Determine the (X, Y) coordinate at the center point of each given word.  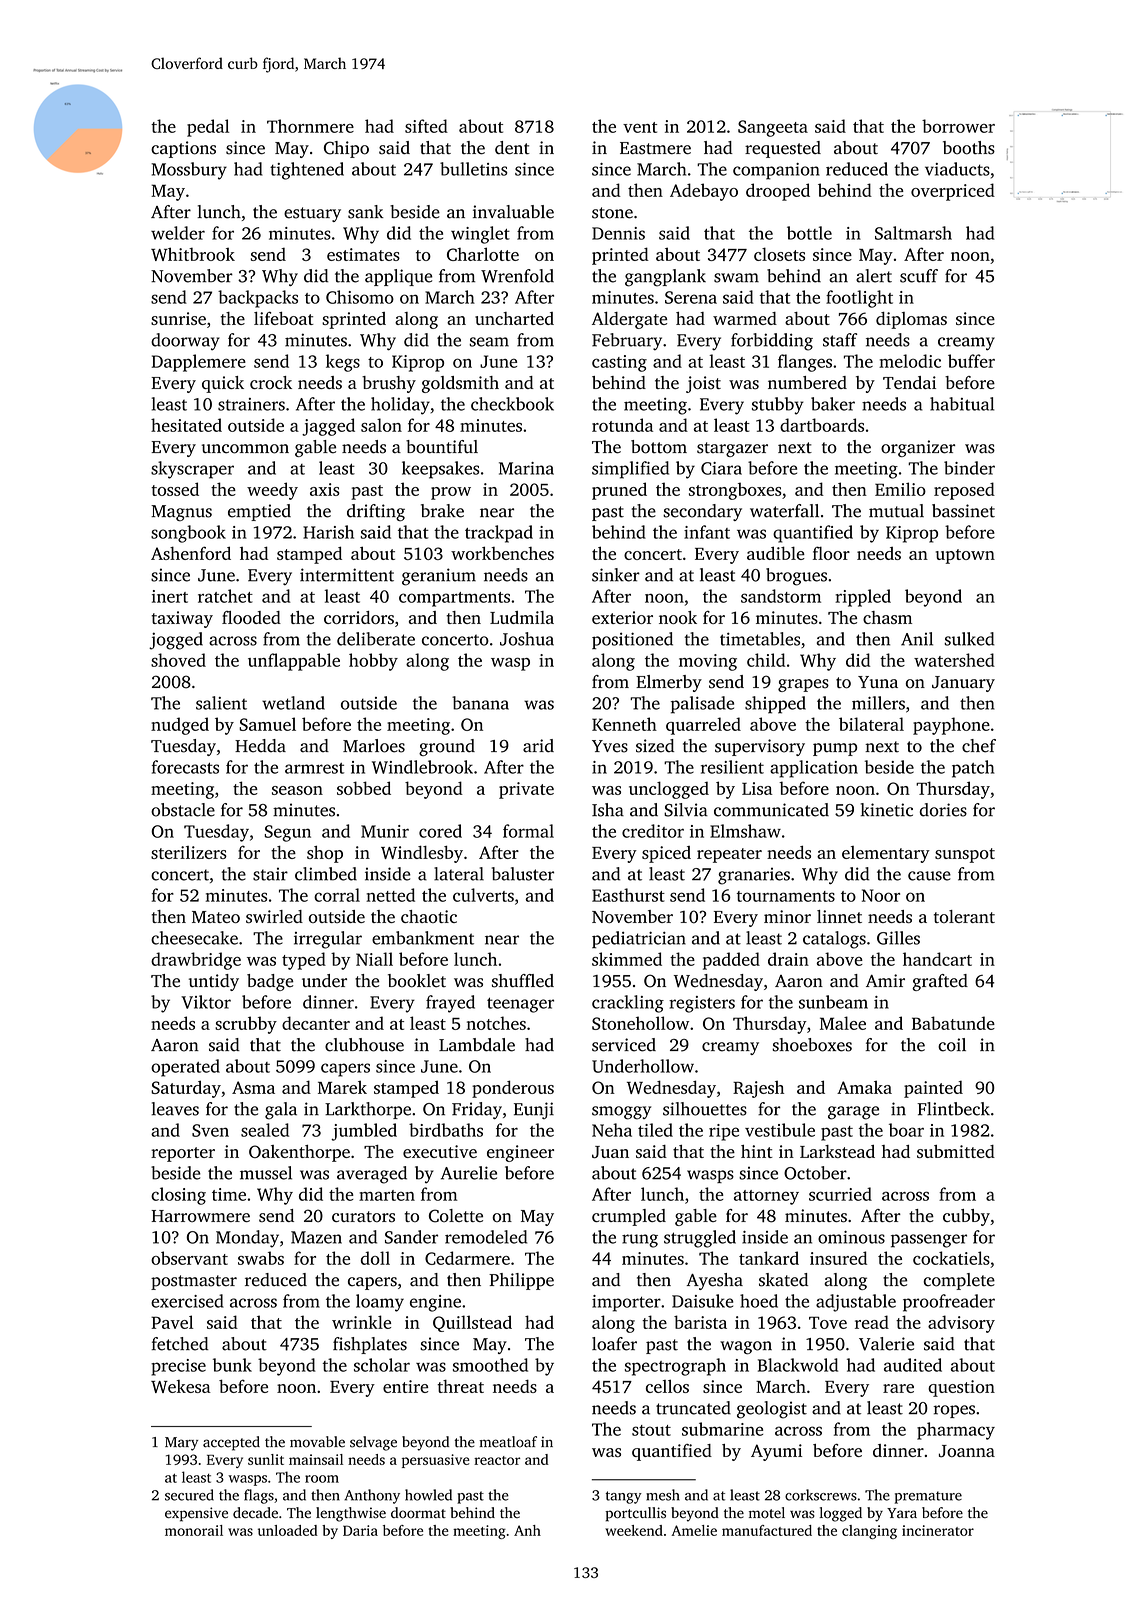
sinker (616, 575)
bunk (232, 1365)
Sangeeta (773, 128)
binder (969, 468)
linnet (839, 916)
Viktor (206, 1002)
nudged (180, 726)
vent (640, 127)
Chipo (346, 149)
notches (496, 1023)
